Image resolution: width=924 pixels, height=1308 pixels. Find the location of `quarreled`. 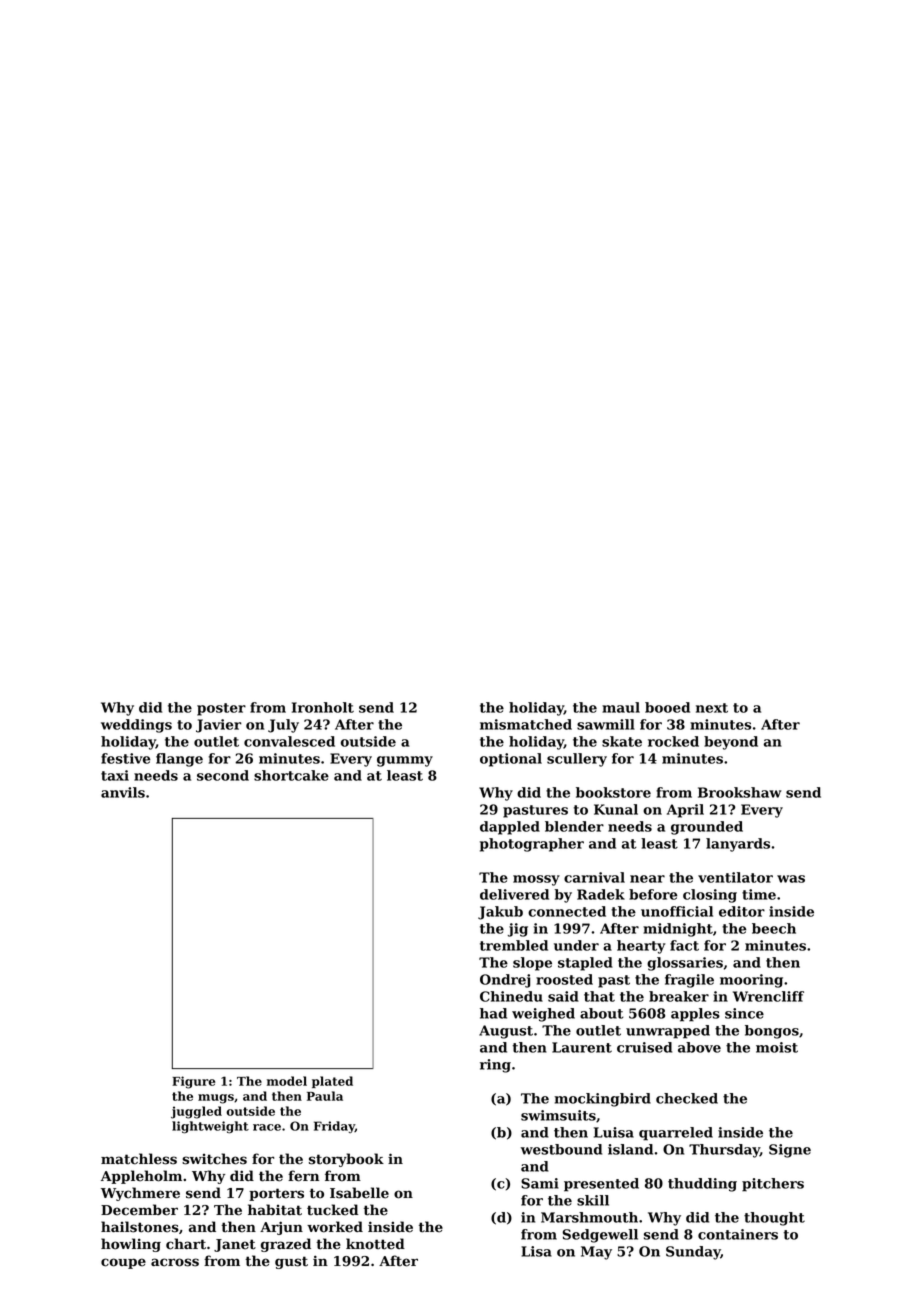

quarreled is located at coordinates (676, 1134).
